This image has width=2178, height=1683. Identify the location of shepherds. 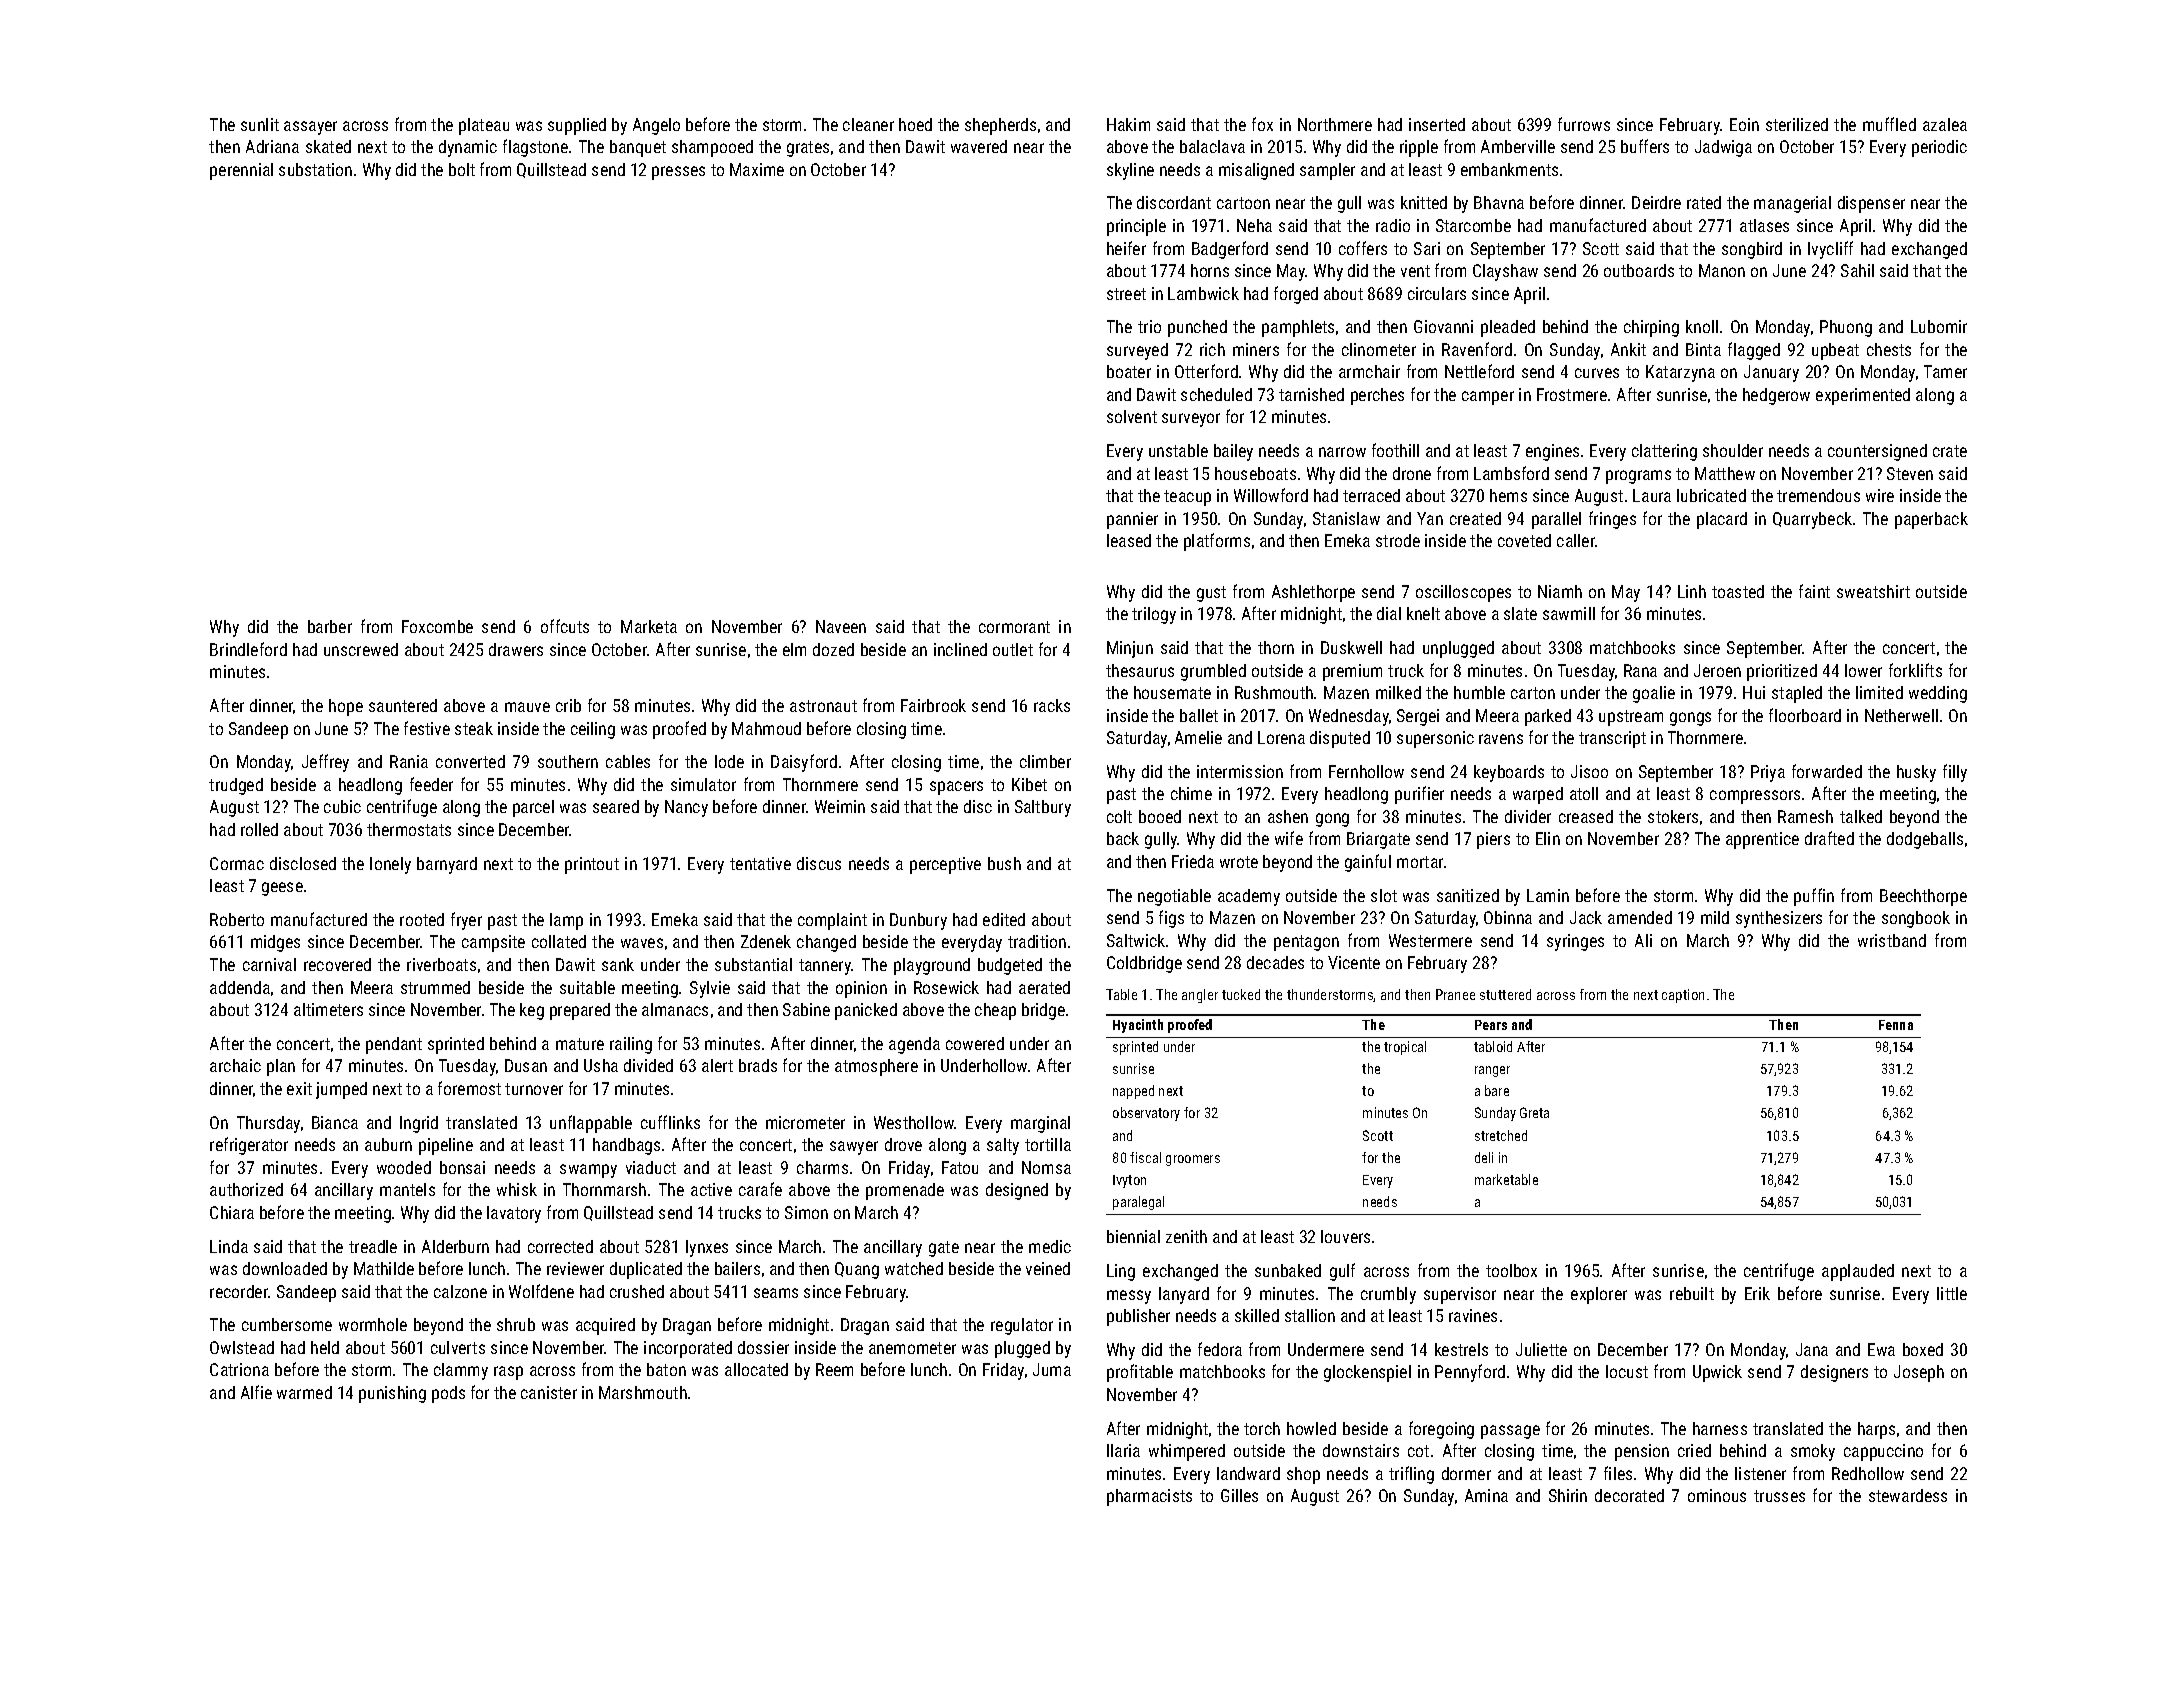
(1000, 126).
